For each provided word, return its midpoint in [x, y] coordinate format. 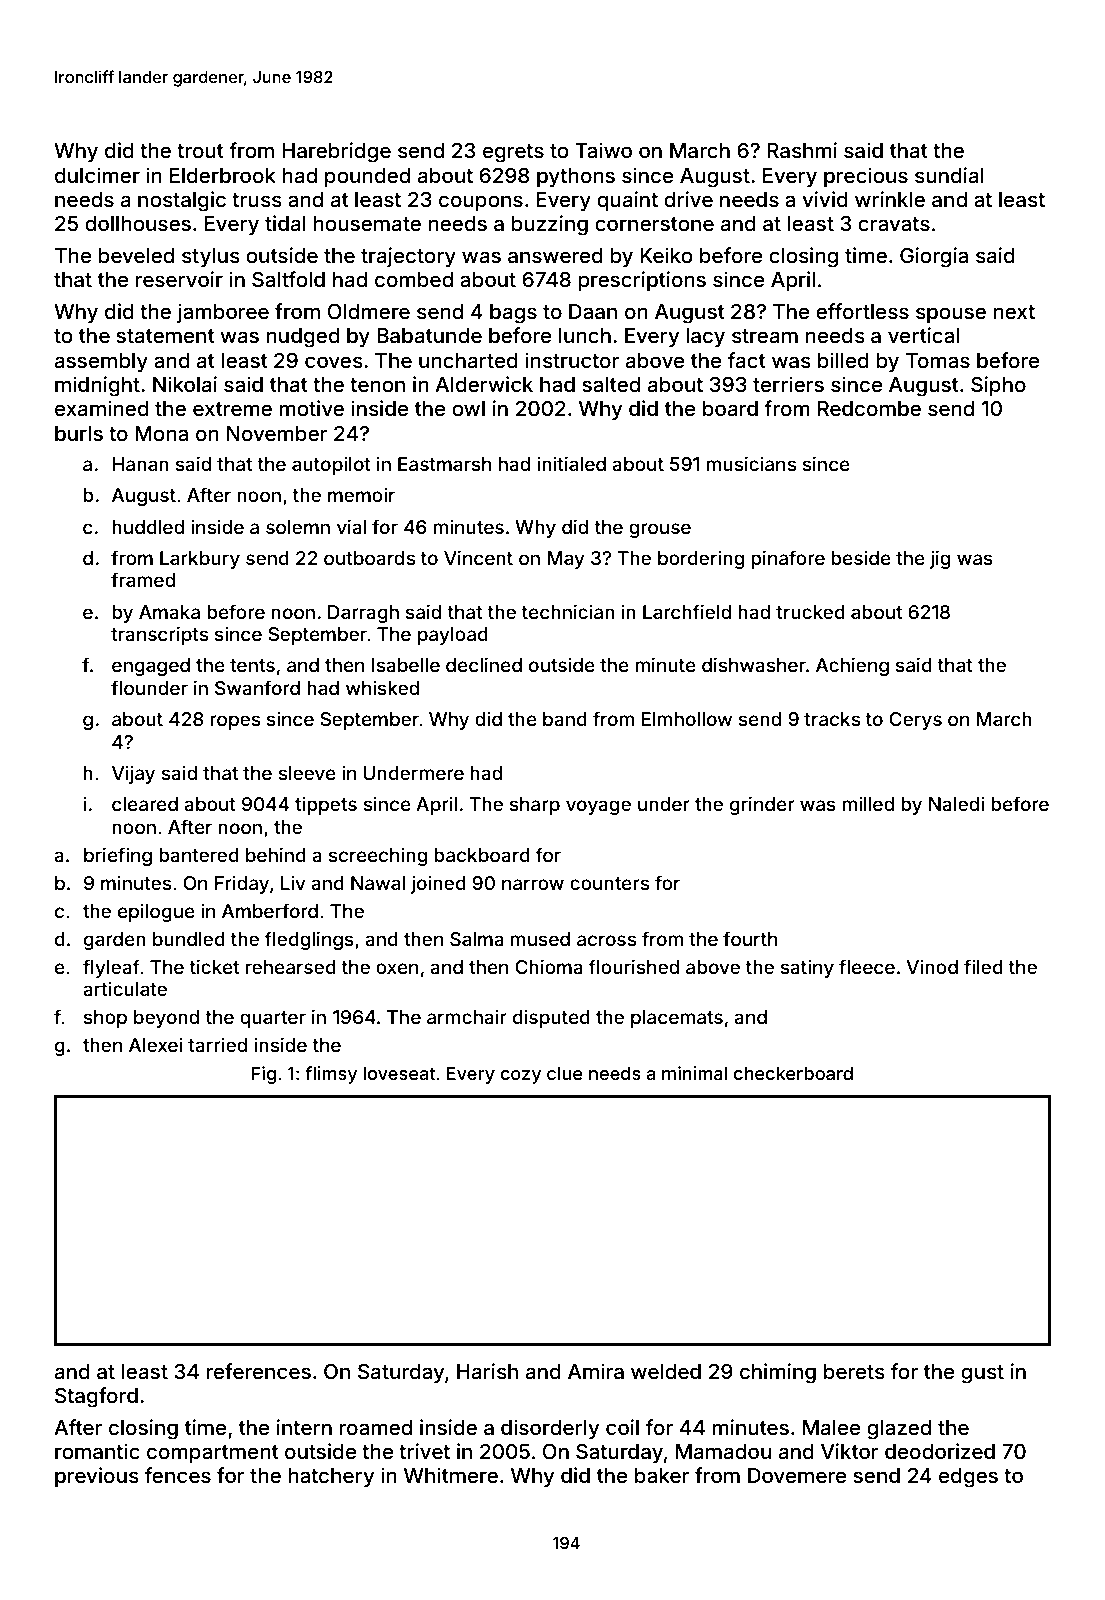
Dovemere [797, 1475]
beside [861, 557]
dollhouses [138, 223]
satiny [807, 968]
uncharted [468, 360]
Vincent [478, 557]
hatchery [331, 1478]
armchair [467, 1016]
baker [662, 1475]
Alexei [156, 1044]
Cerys [915, 721]
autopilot [331, 465]
